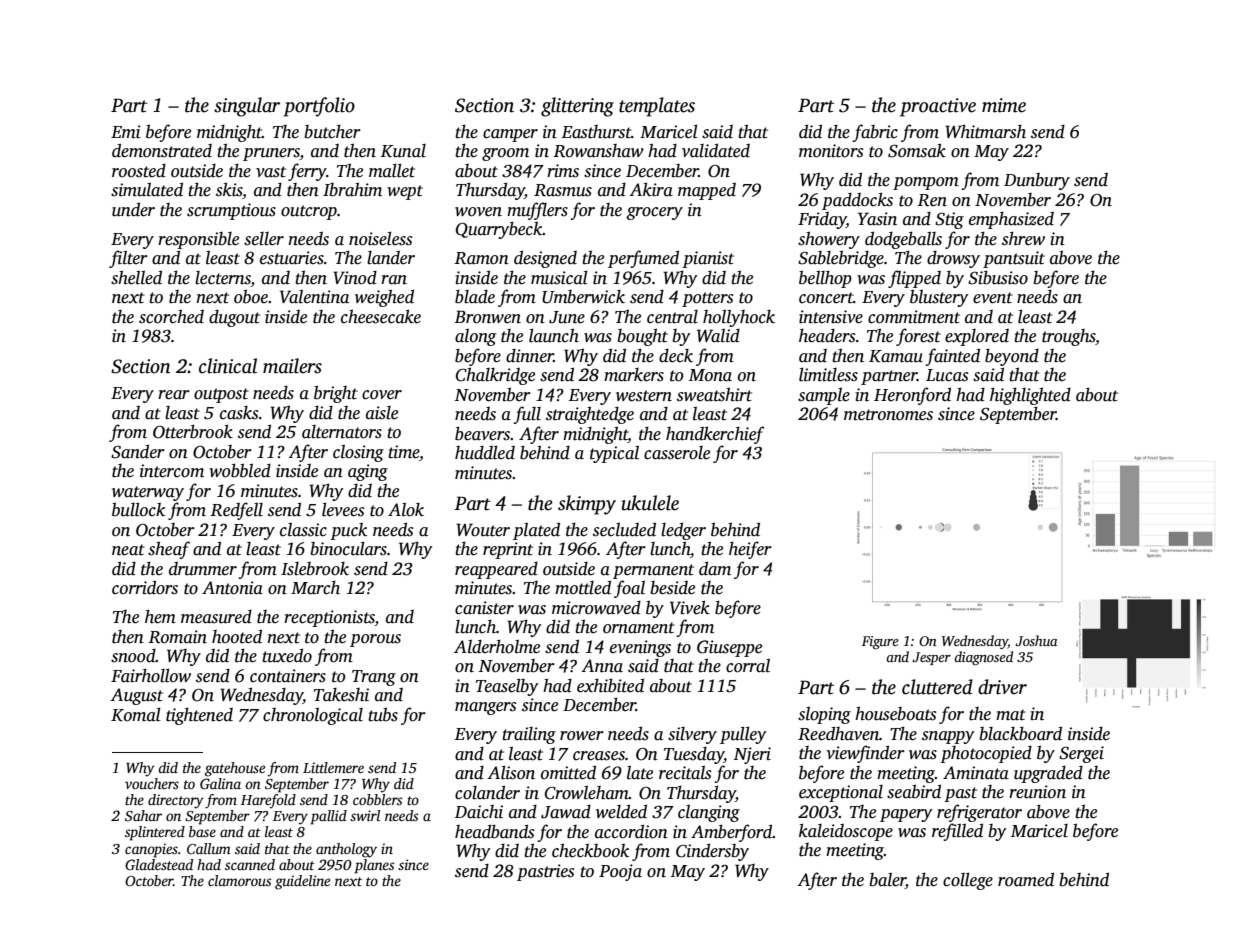  Describe the element at coordinates (841, 793) in the screenshot. I see `exceptional` at that location.
